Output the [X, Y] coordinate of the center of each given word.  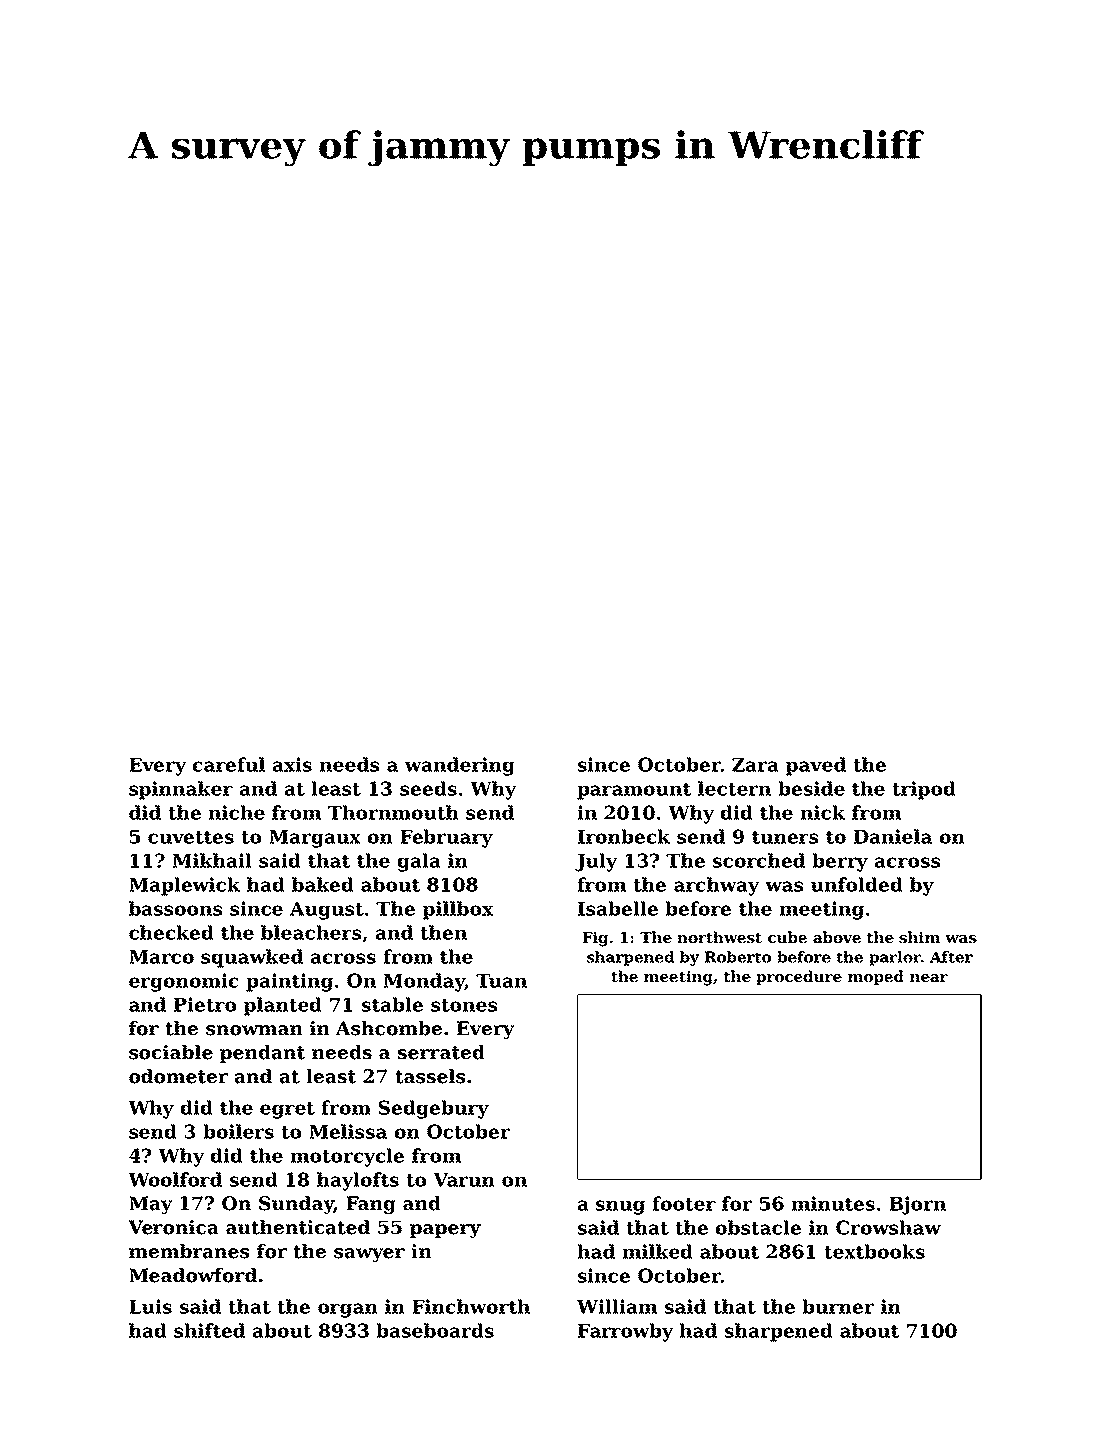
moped [876, 977]
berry [840, 862]
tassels [430, 1076]
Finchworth [471, 1306]
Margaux [315, 839]
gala [419, 862]
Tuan [501, 981]
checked [171, 932]
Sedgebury [433, 1109]
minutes [833, 1203]
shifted [209, 1330]
